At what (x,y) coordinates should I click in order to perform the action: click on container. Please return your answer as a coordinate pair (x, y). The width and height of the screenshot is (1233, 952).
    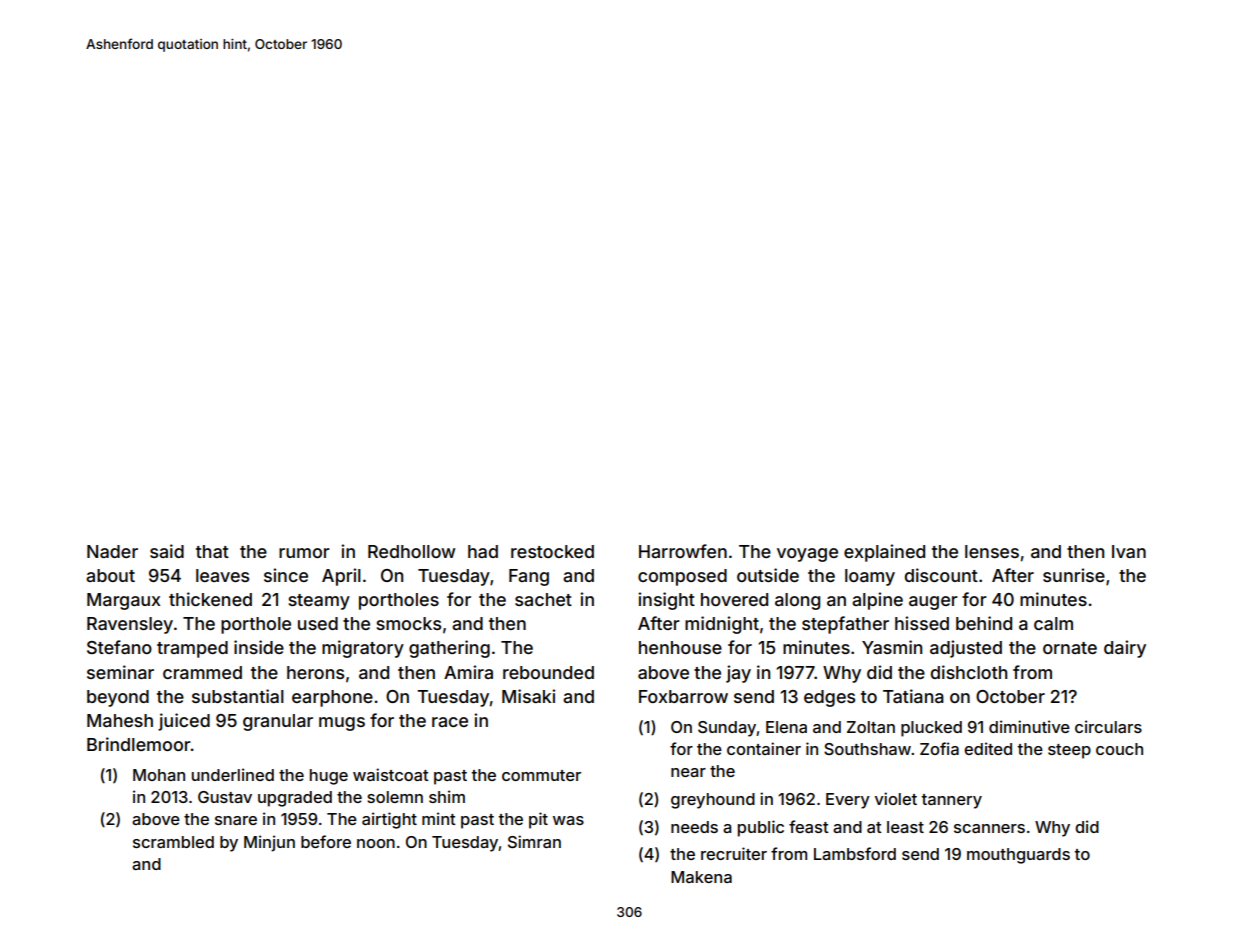
    Looking at the image, I should click on (764, 748).
